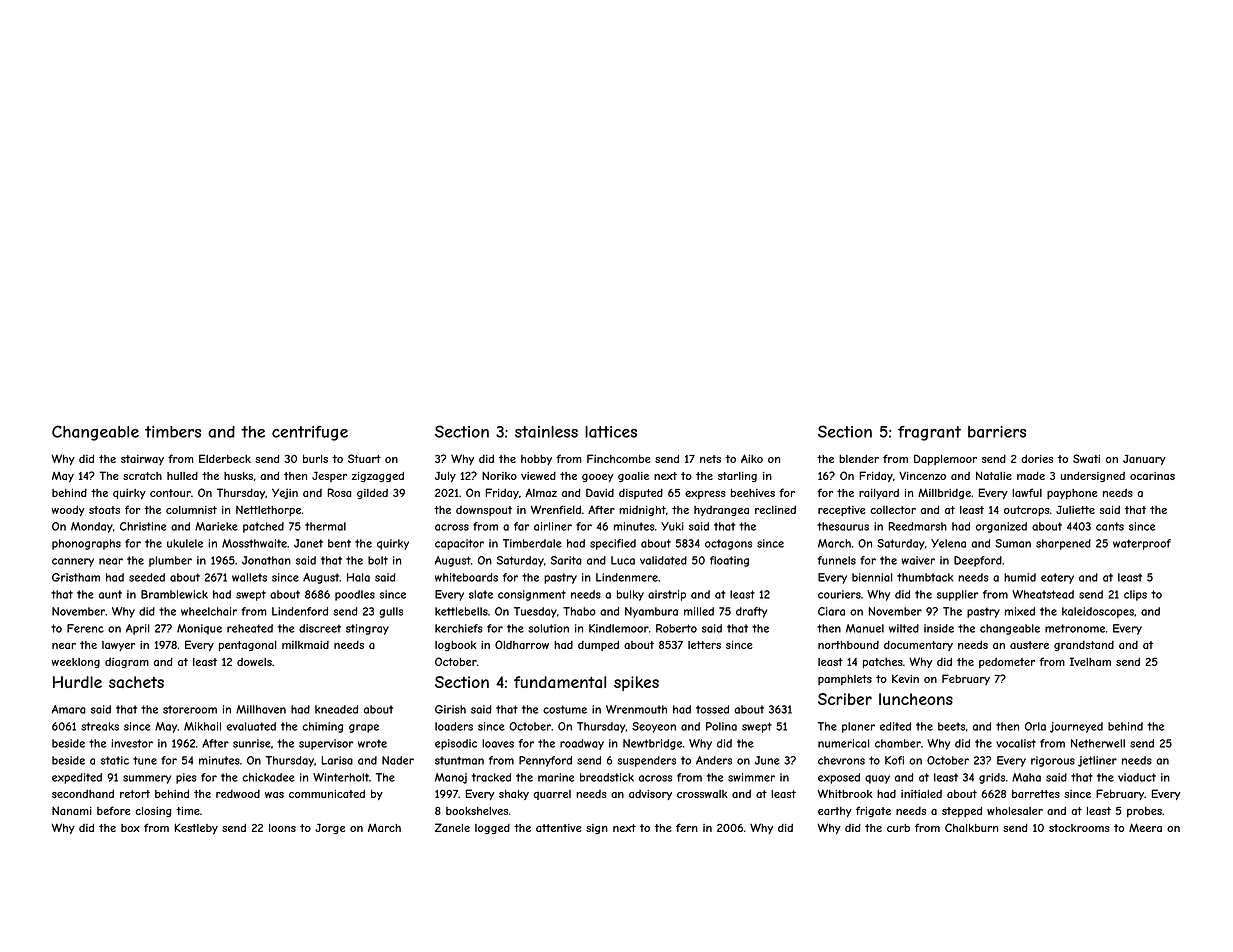 This page has width=1233, height=952. What do you see at coordinates (721, 726) in the page?
I see `Polina` at bounding box center [721, 726].
